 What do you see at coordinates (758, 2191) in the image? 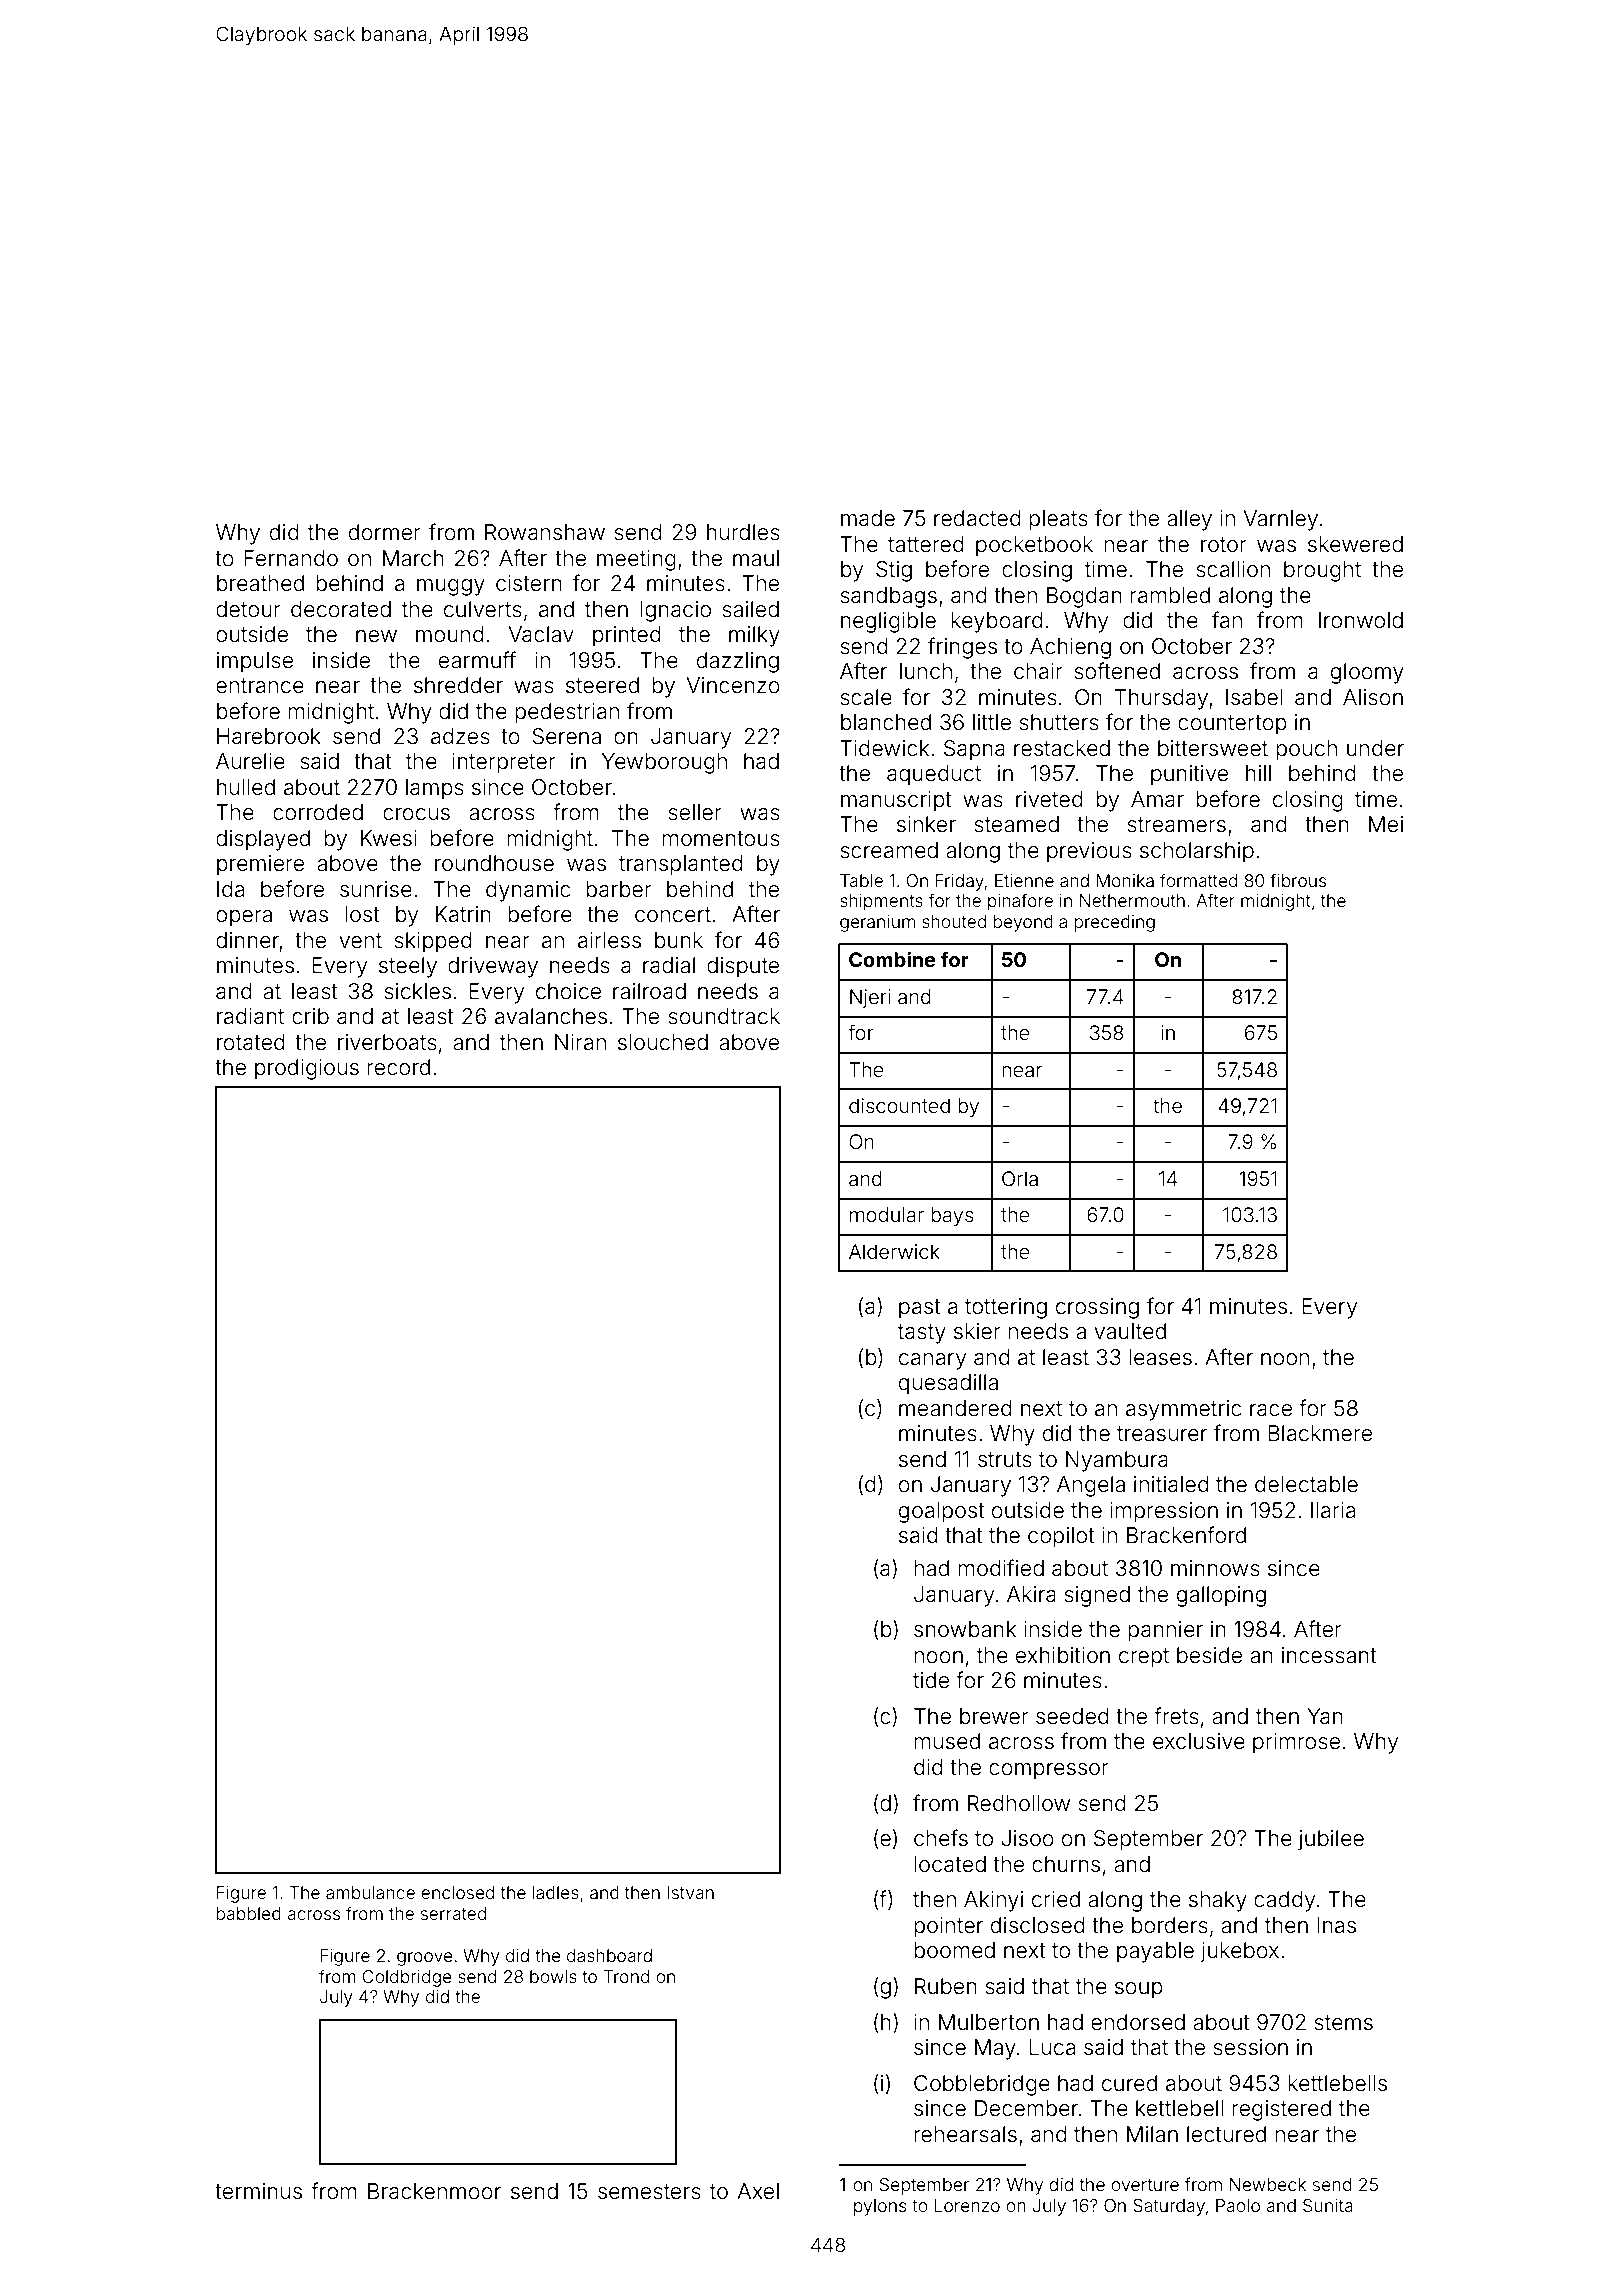
I see `Axel` at bounding box center [758, 2191].
